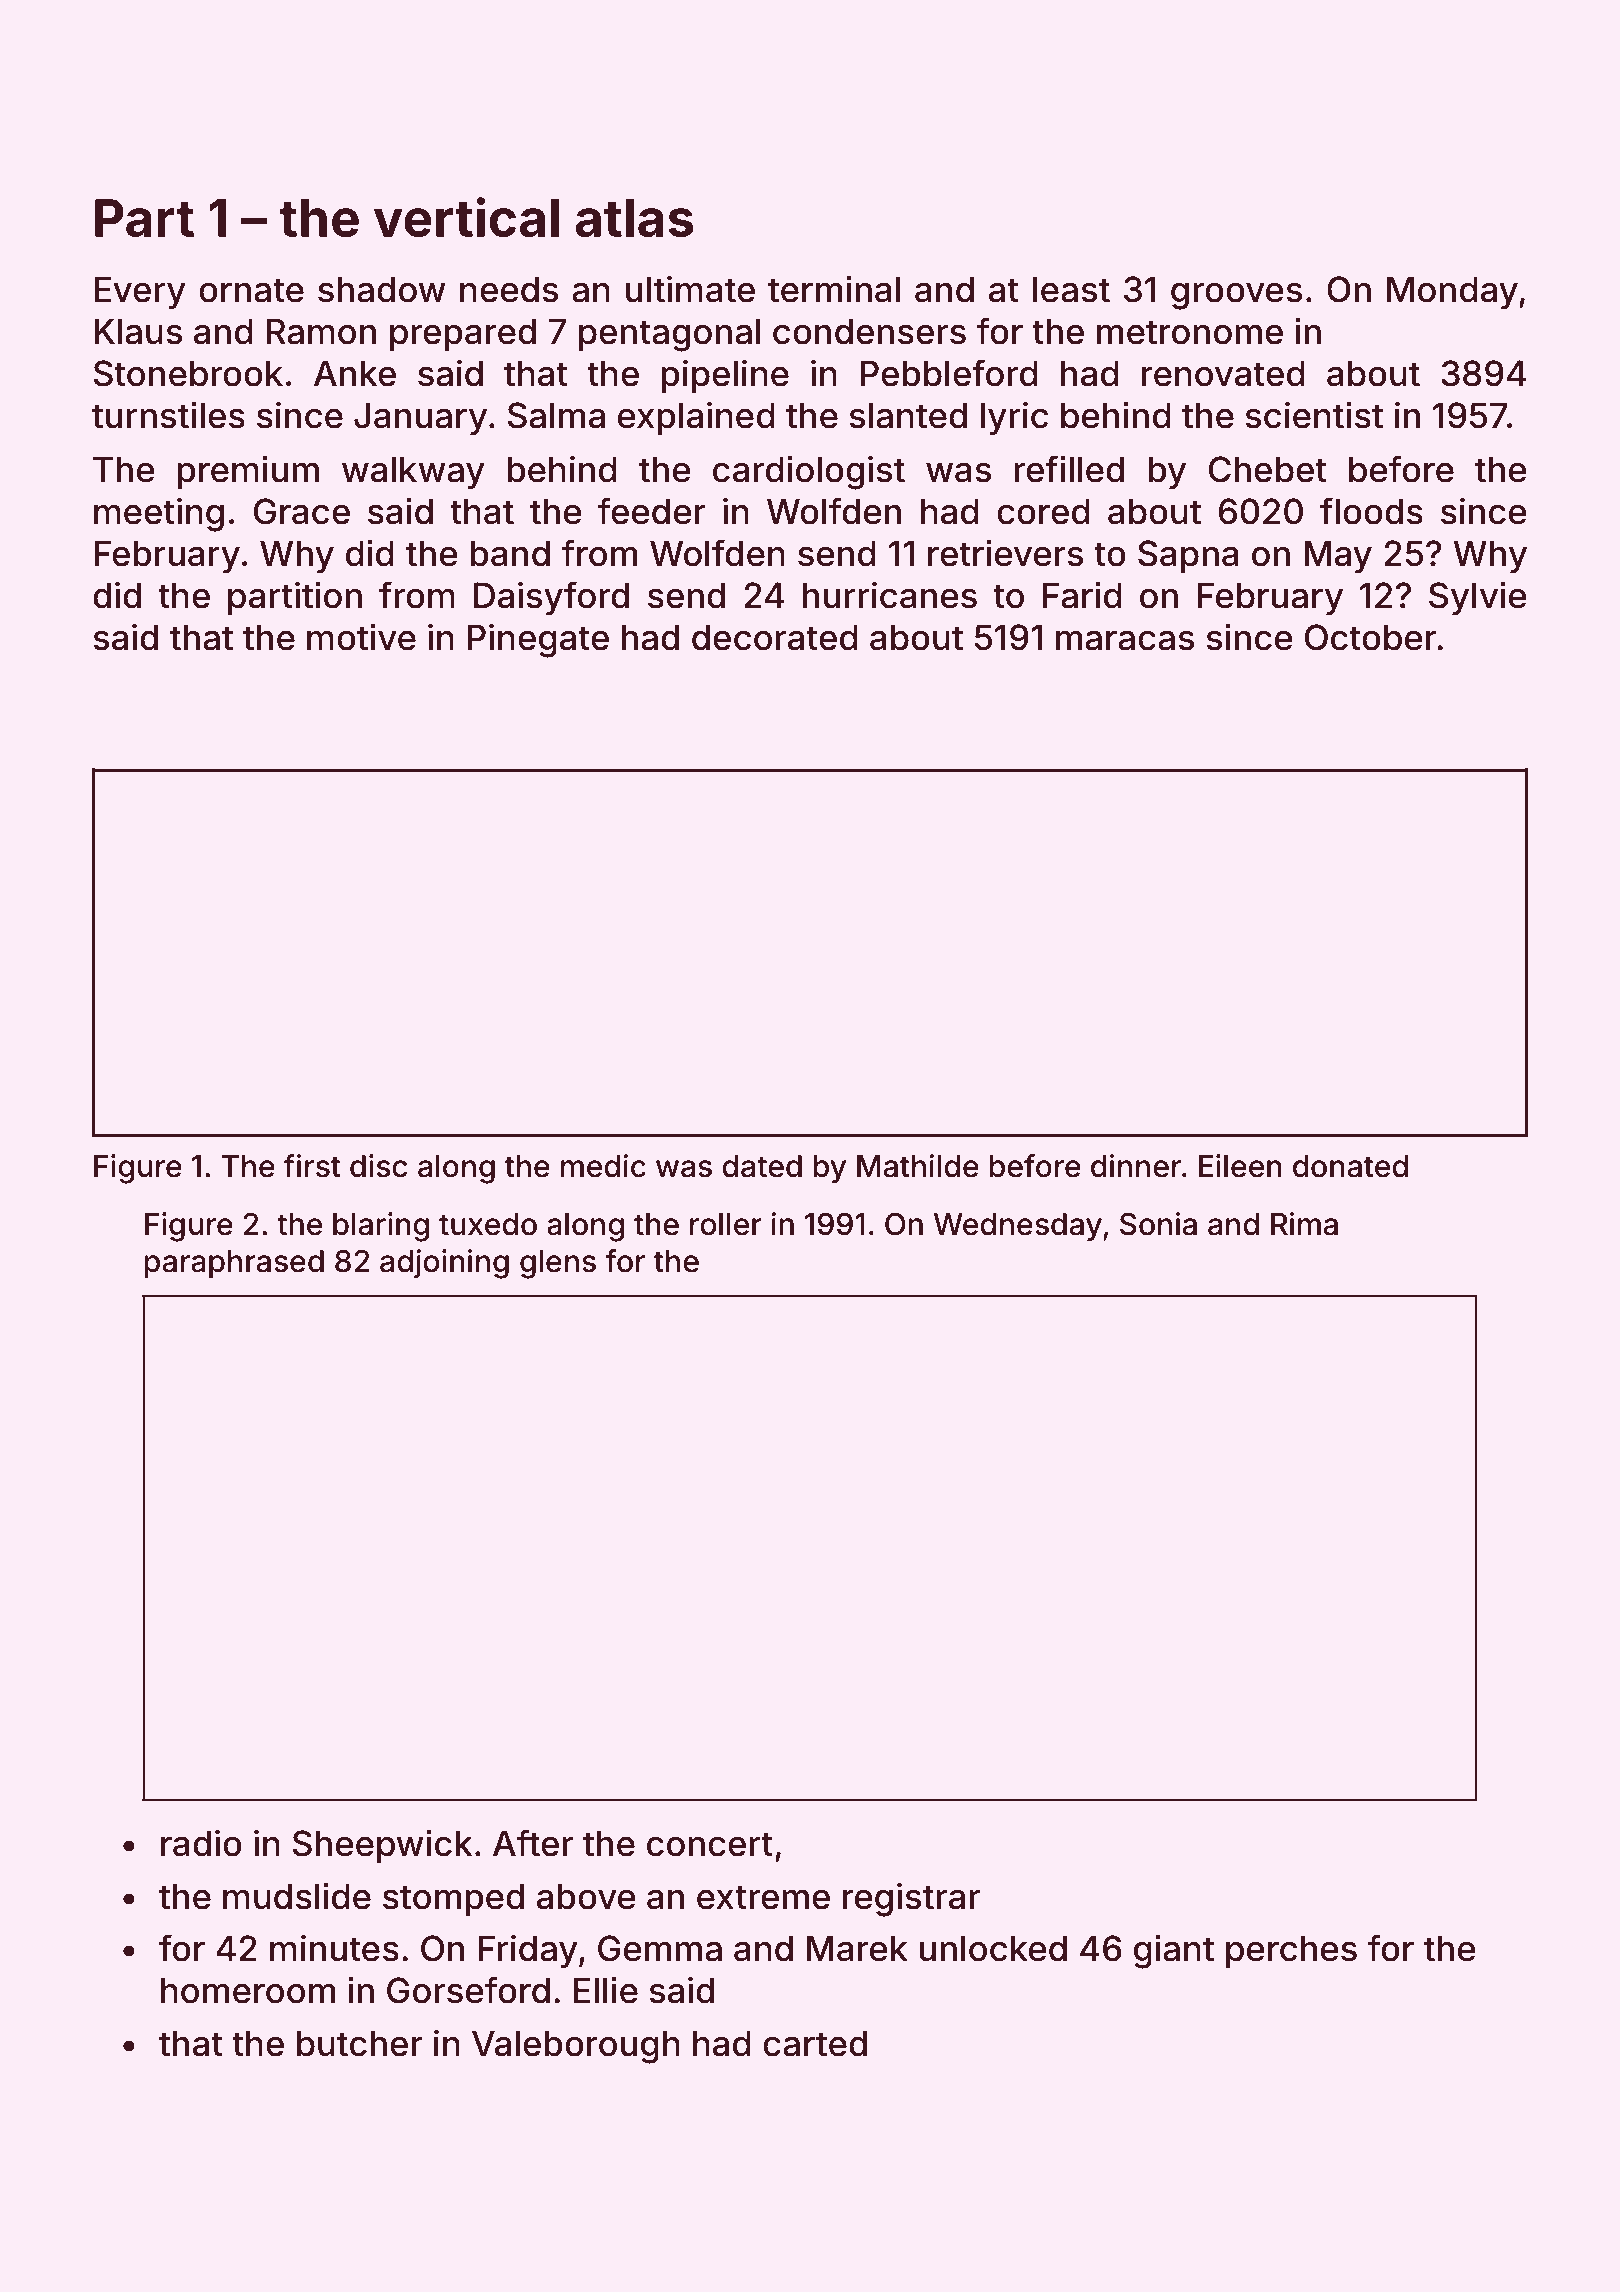 This screenshot has width=1620, height=2292. What do you see at coordinates (1291, 1951) in the screenshot?
I see `perches` at bounding box center [1291, 1951].
